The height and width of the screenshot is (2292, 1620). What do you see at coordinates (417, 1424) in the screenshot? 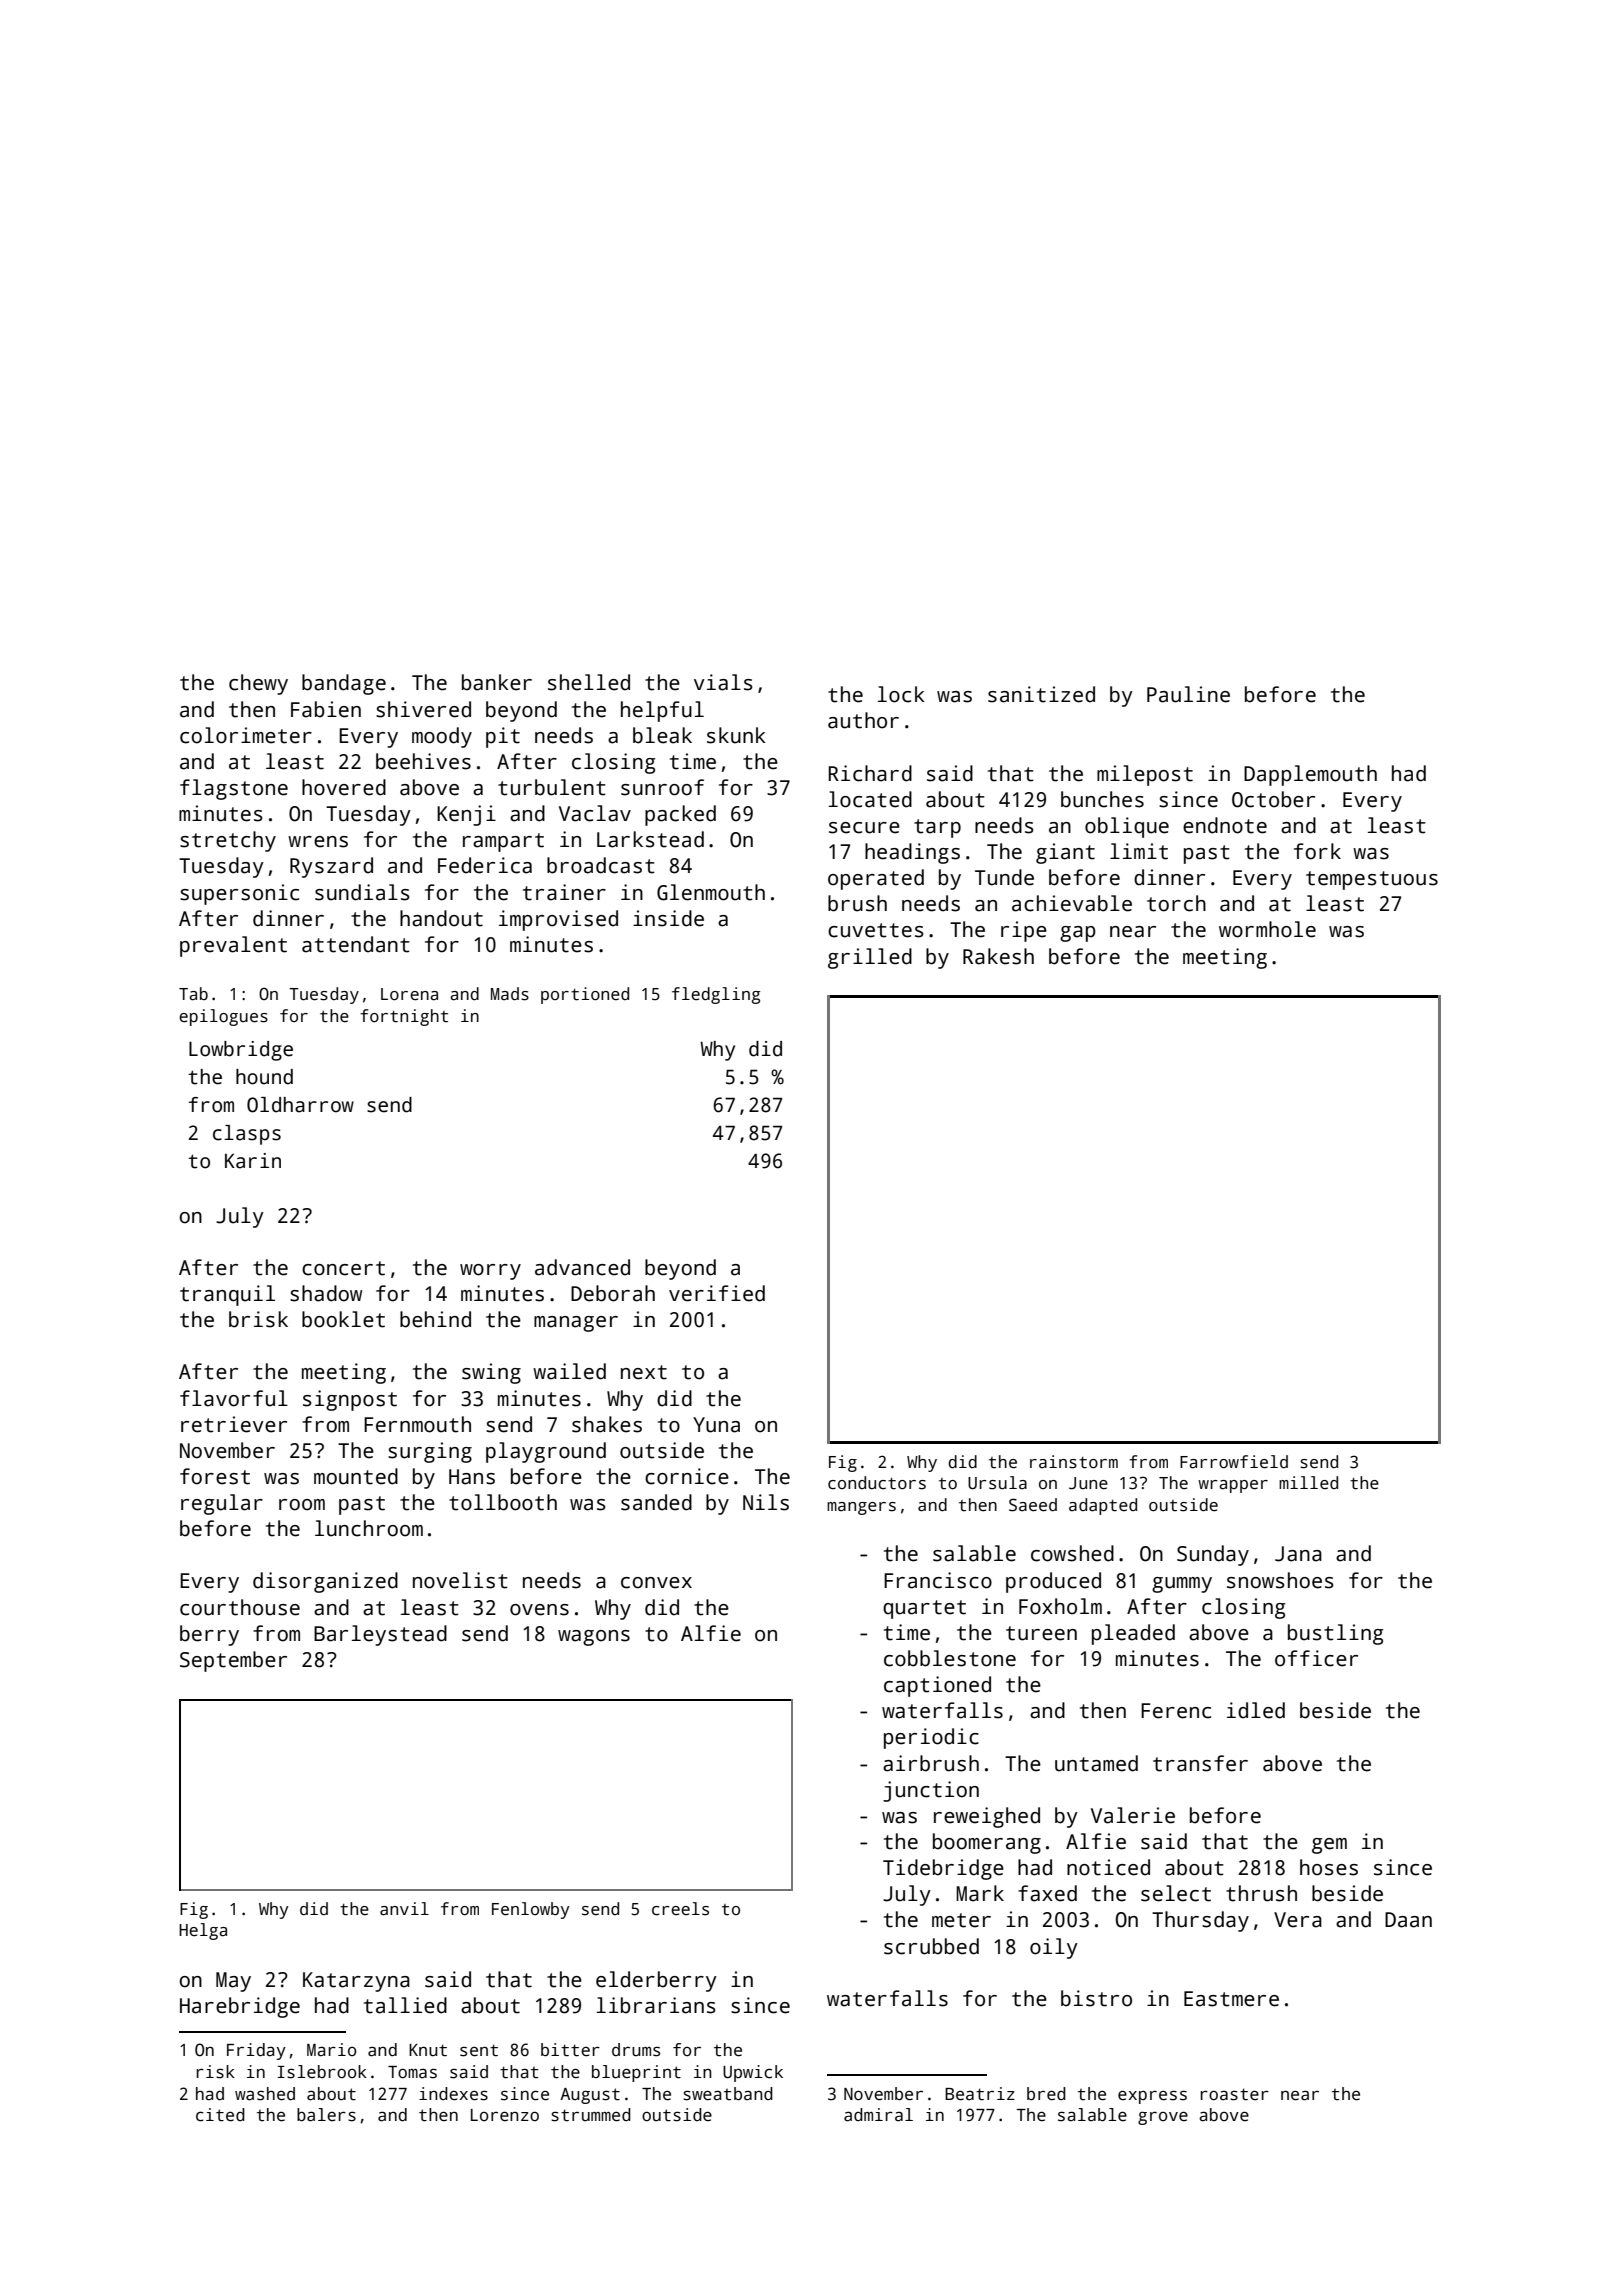
I see `Fernmouth` at bounding box center [417, 1424].
